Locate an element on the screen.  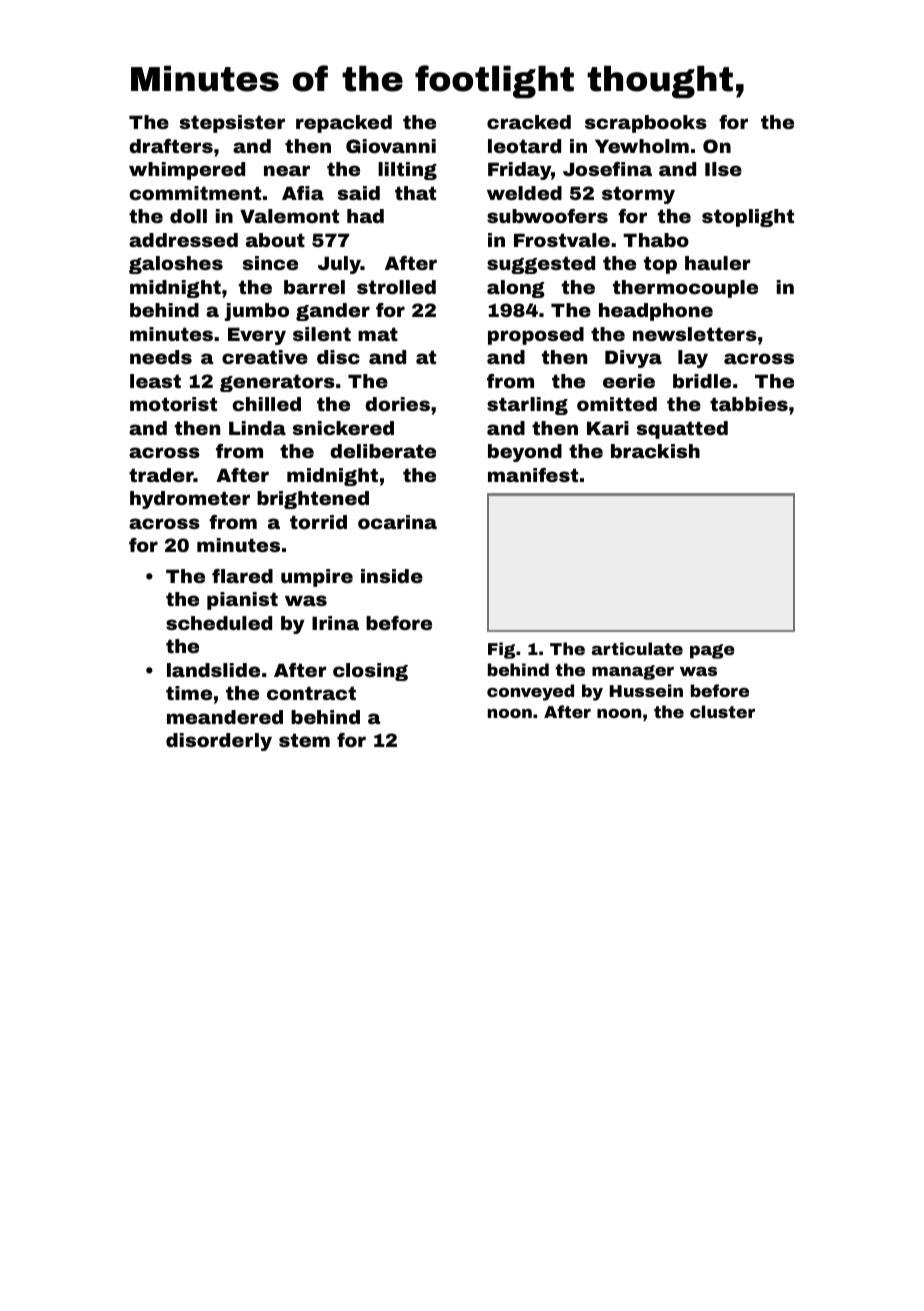
suggested is located at coordinates (541, 265).
